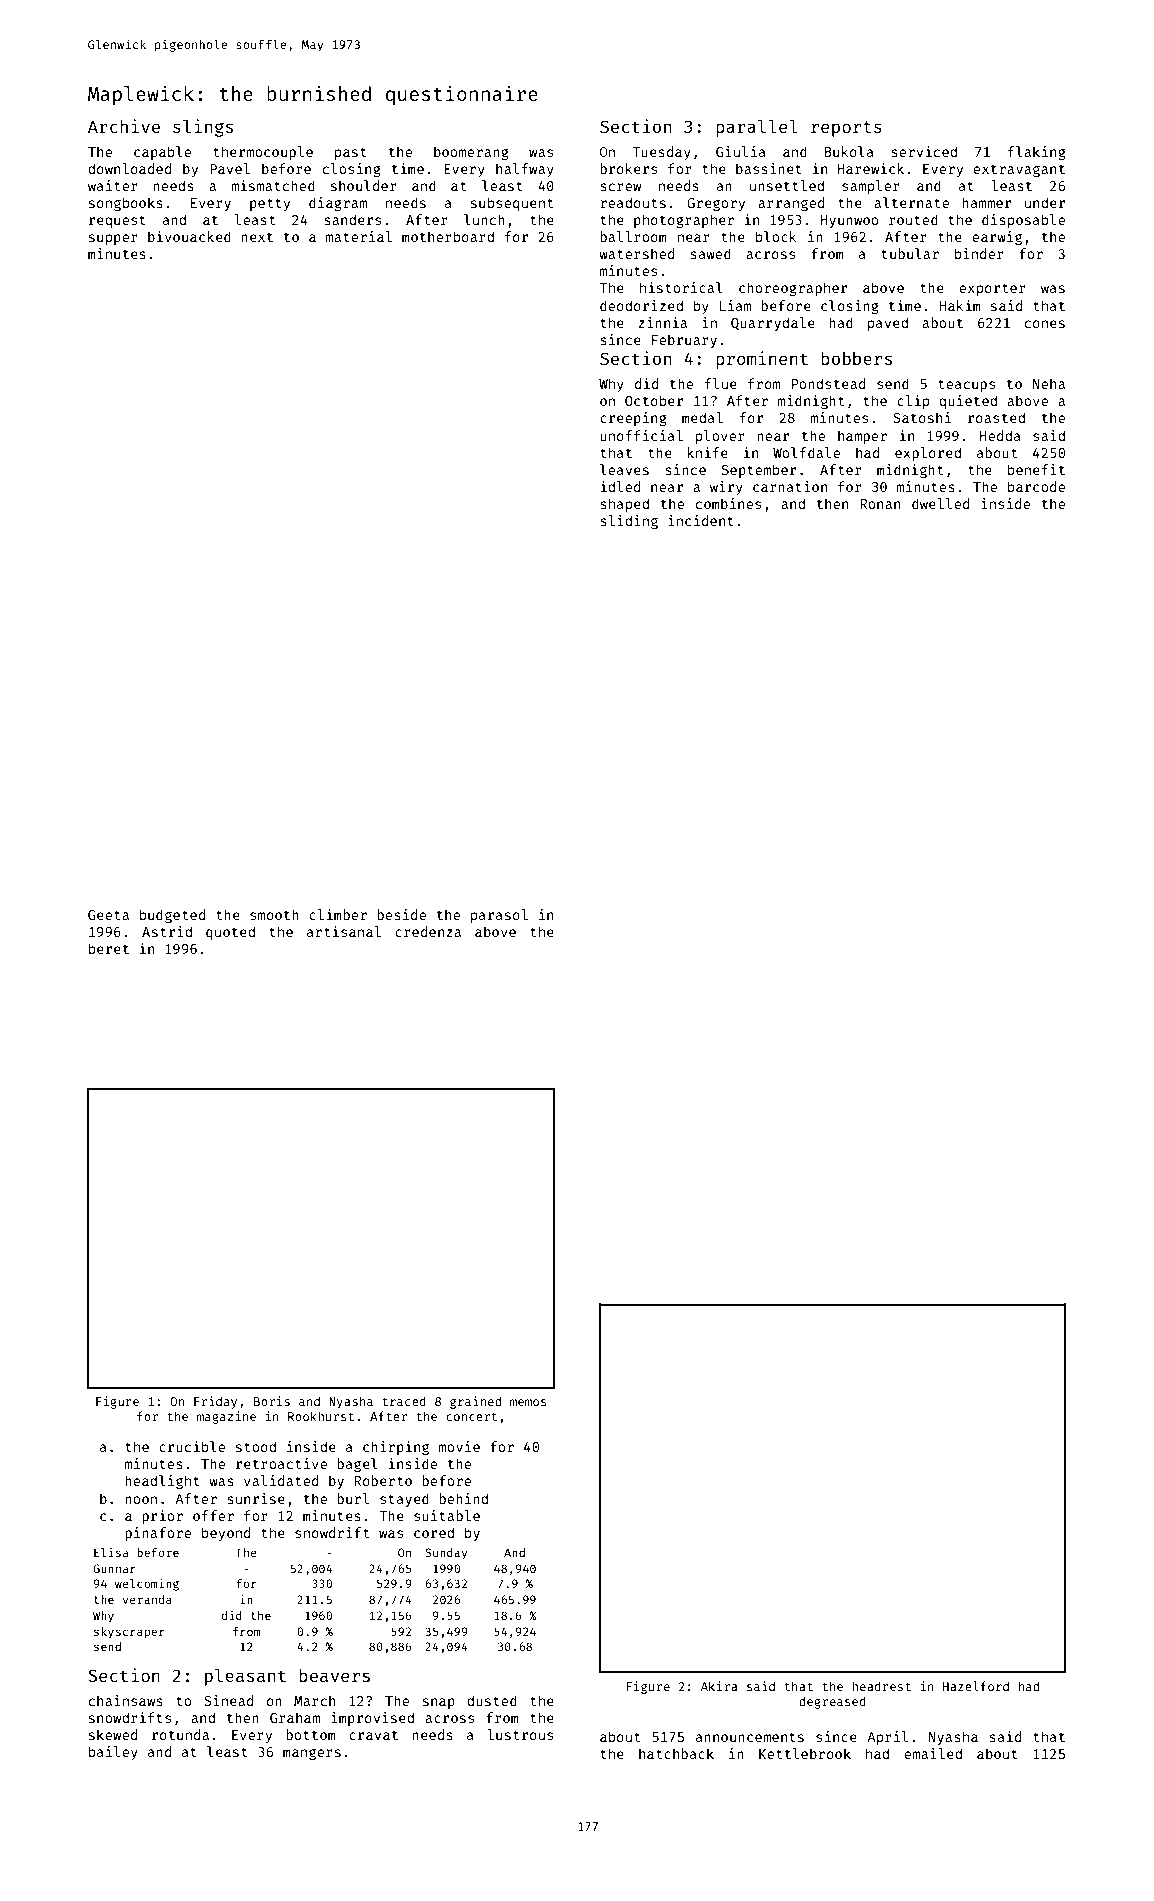 The image size is (1154, 1901). I want to click on bailey, so click(113, 1753).
